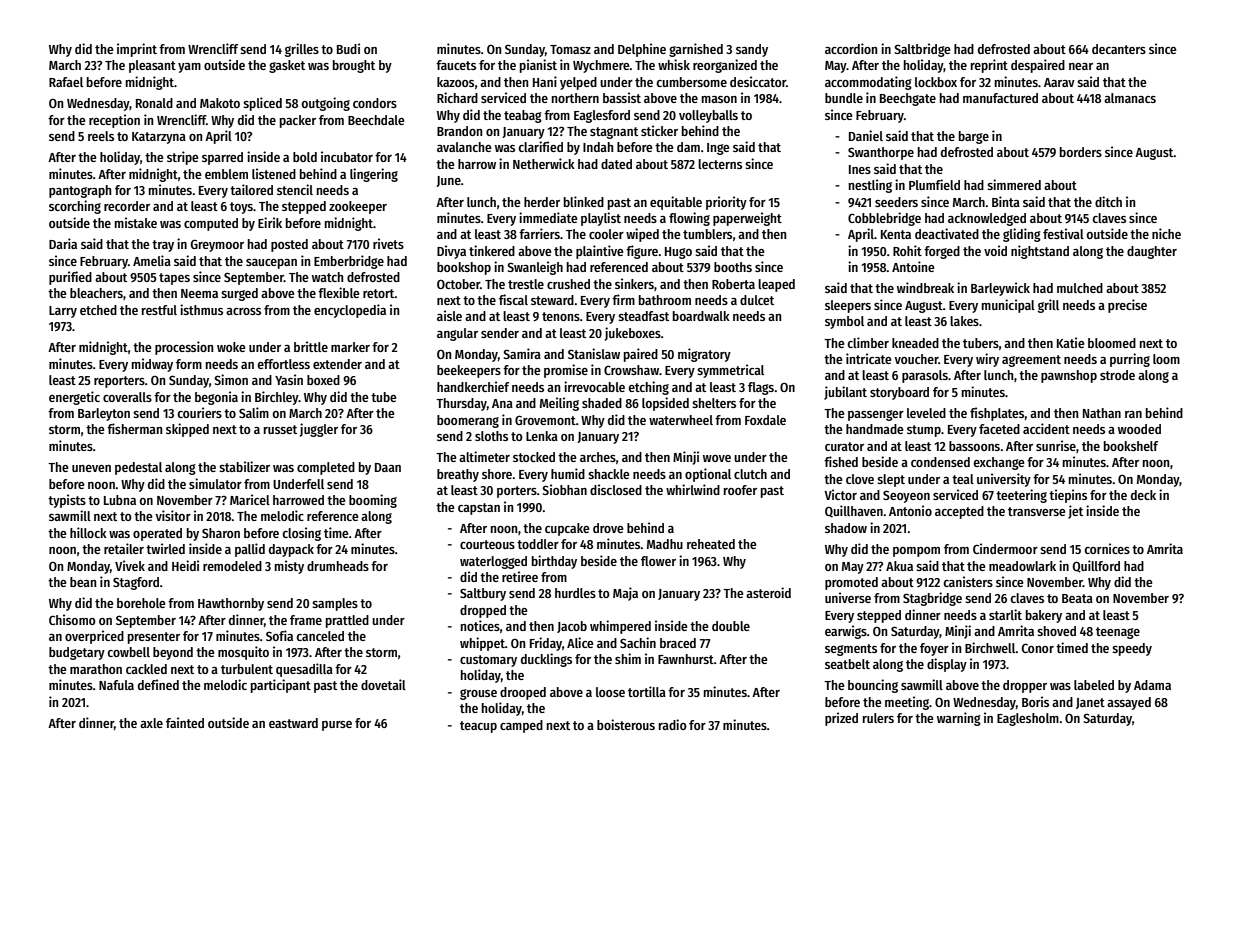 The width and height of the screenshot is (1233, 952). What do you see at coordinates (187, 430) in the screenshot?
I see `skipped` at bounding box center [187, 430].
